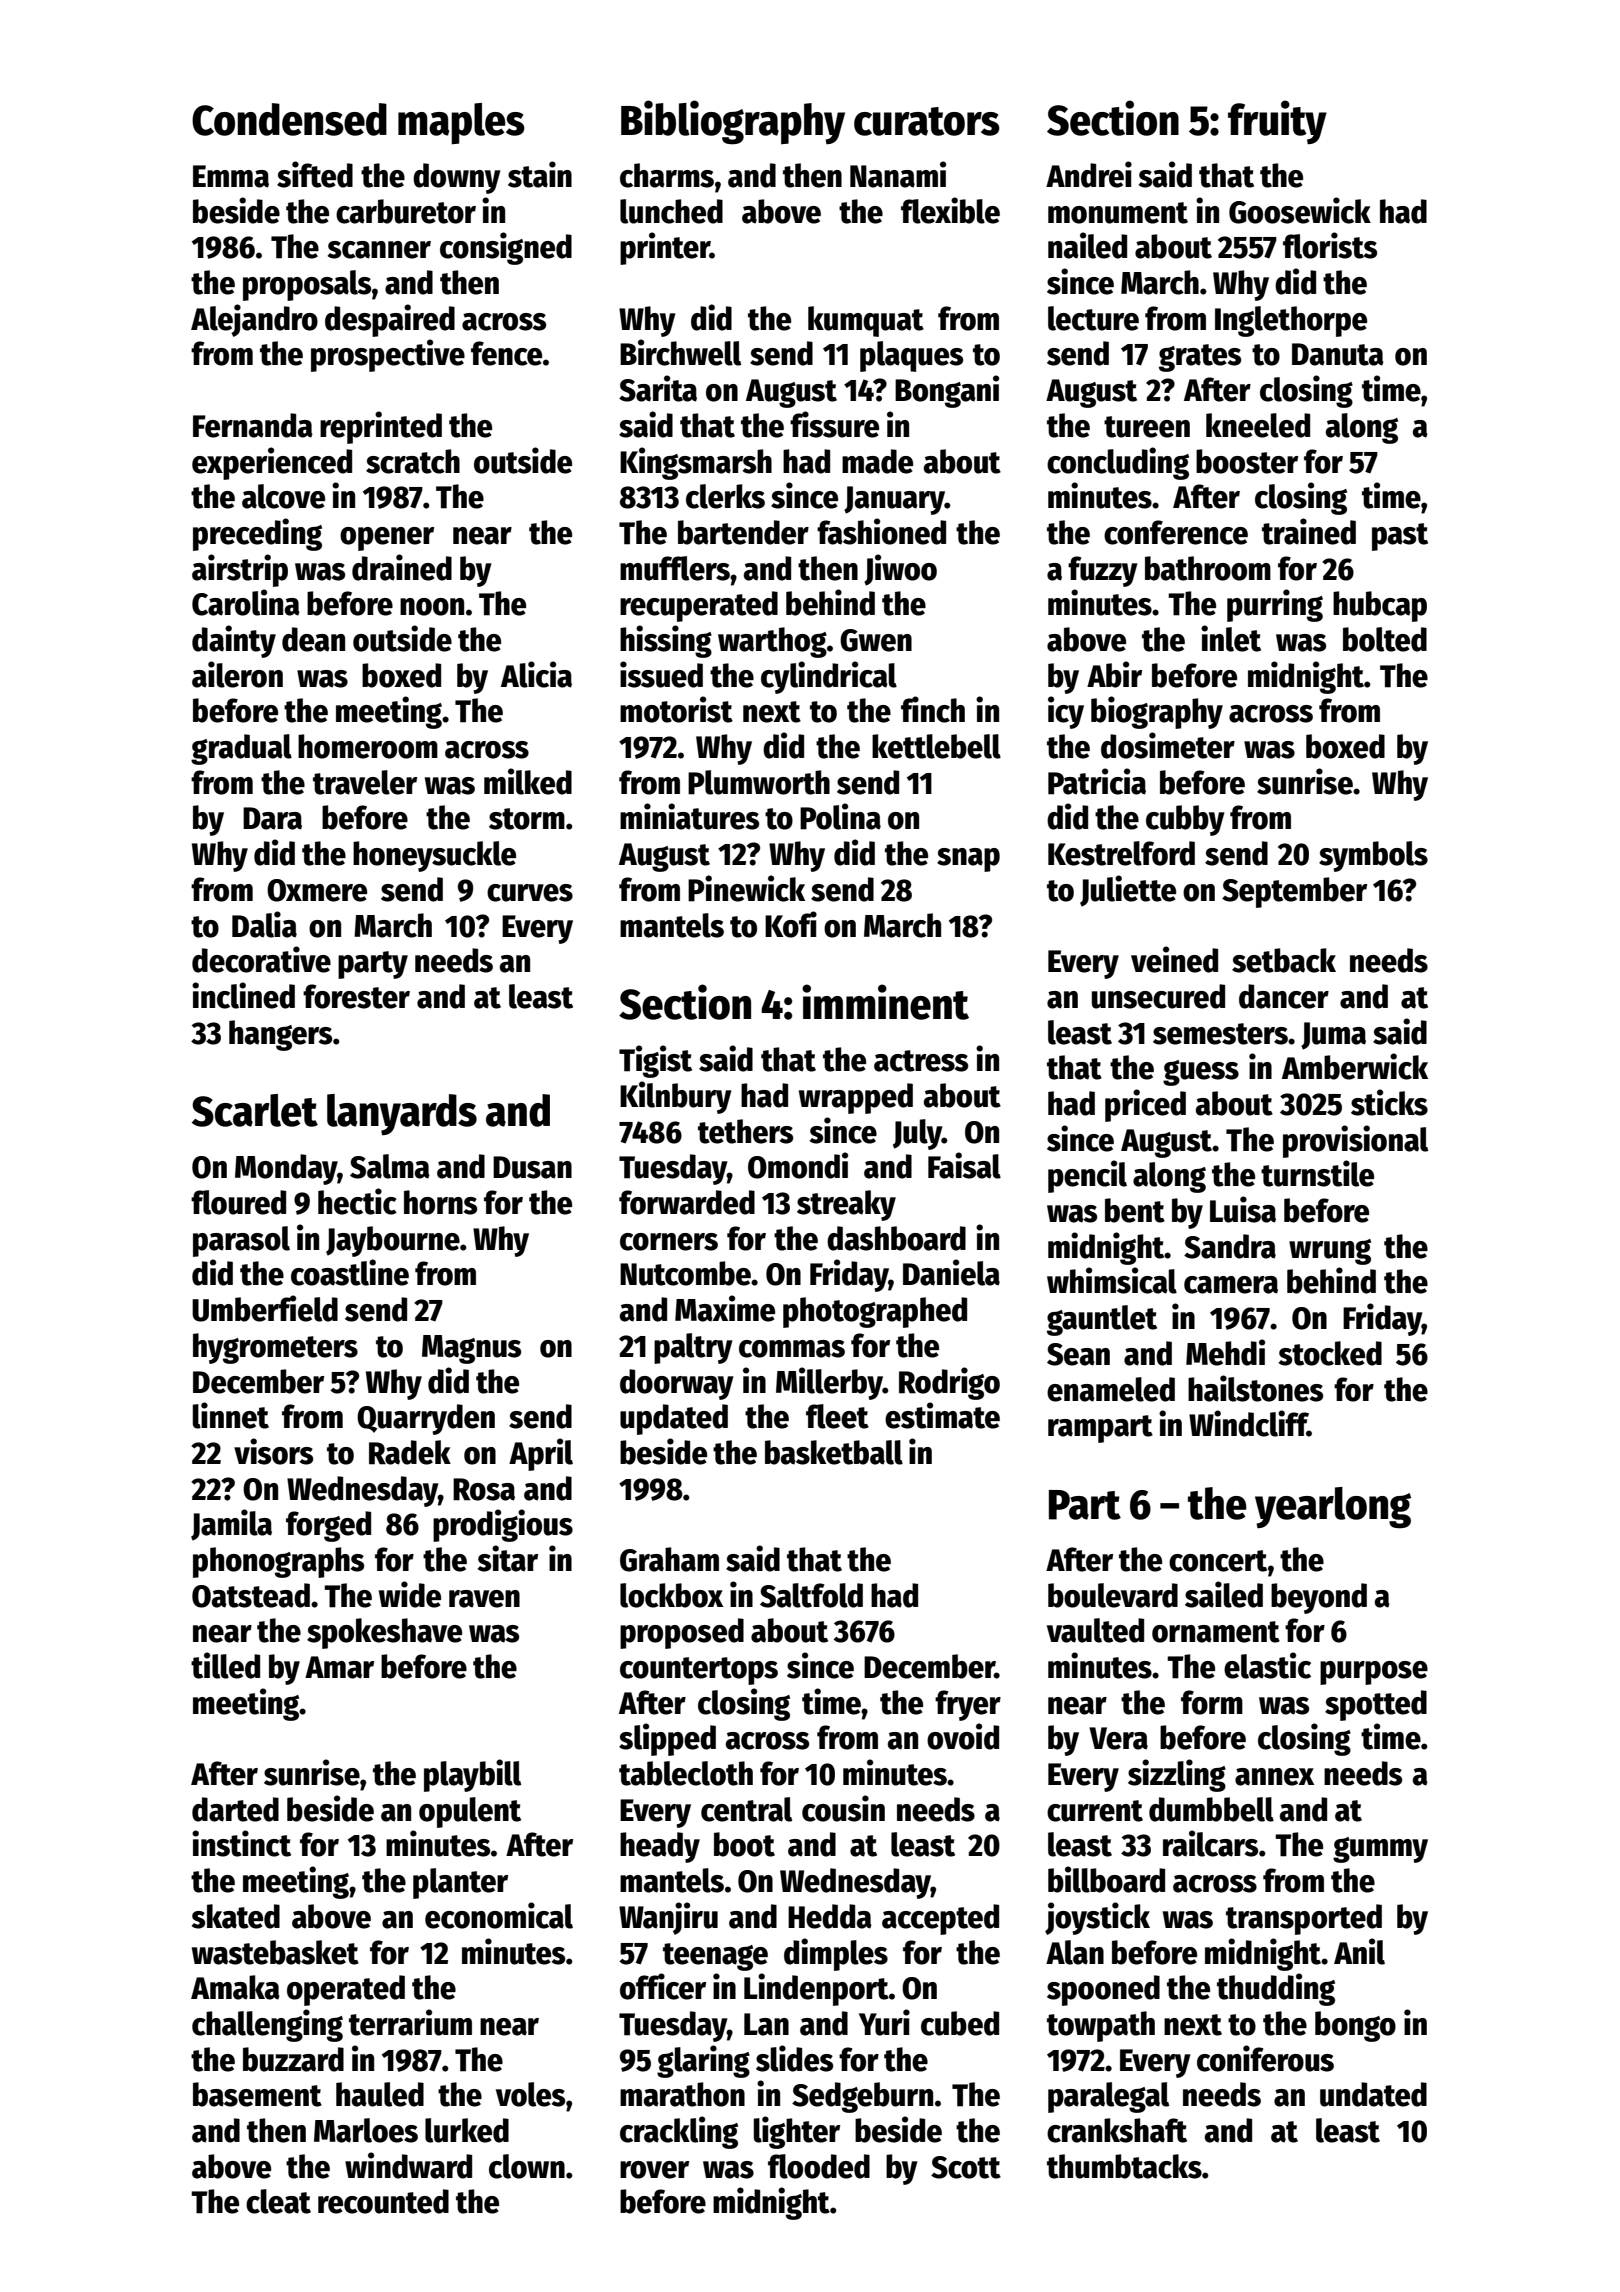 This screenshot has height=2292, width=1620. What do you see at coordinates (1275, 605) in the screenshot?
I see `purring` at bounding box center [1275, 605].
